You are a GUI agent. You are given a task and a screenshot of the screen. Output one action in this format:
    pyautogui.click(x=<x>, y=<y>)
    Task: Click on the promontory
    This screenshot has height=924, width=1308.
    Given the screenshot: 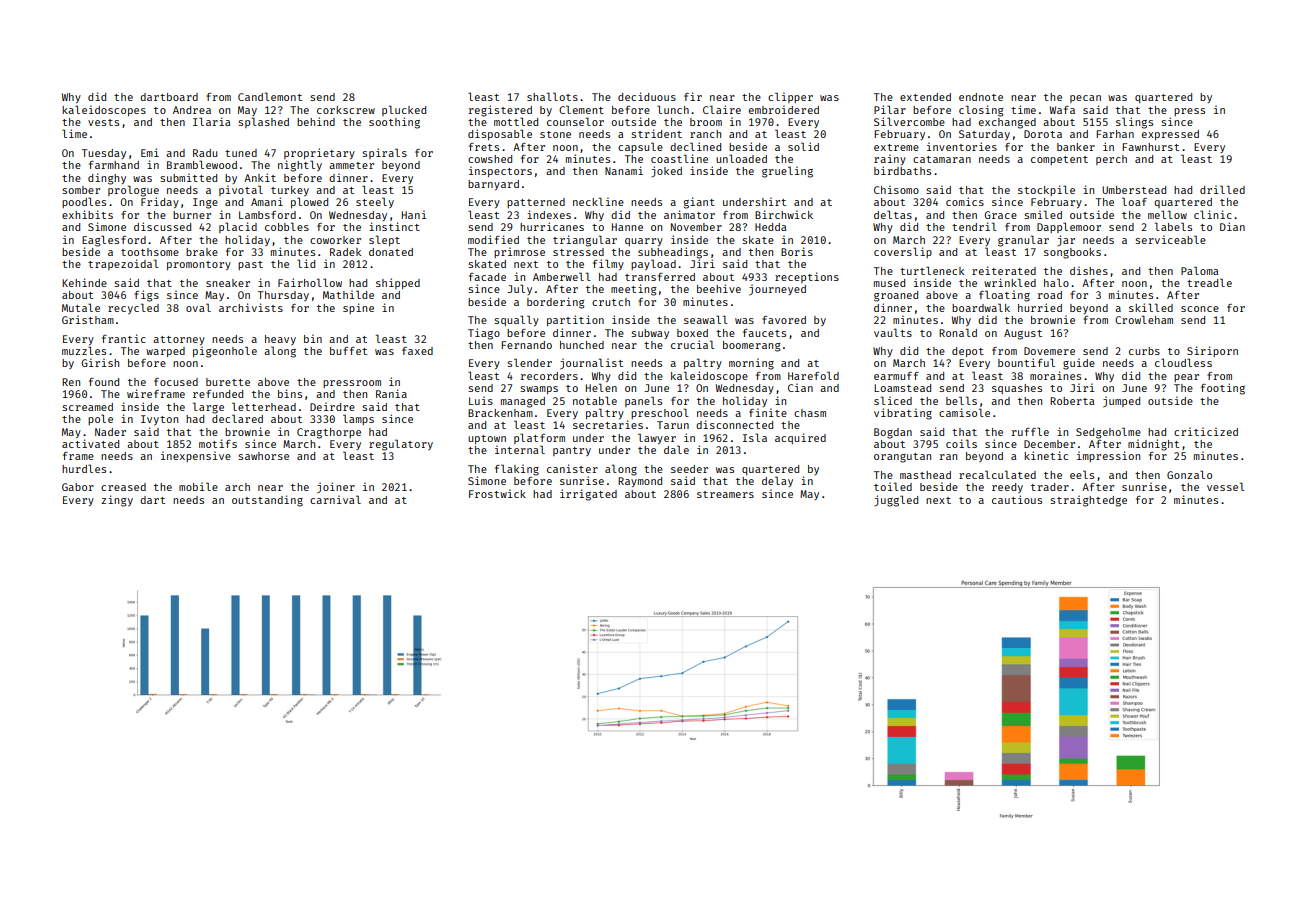 What is the action you would take?
    pyautogui.click(x=199, y=265)
